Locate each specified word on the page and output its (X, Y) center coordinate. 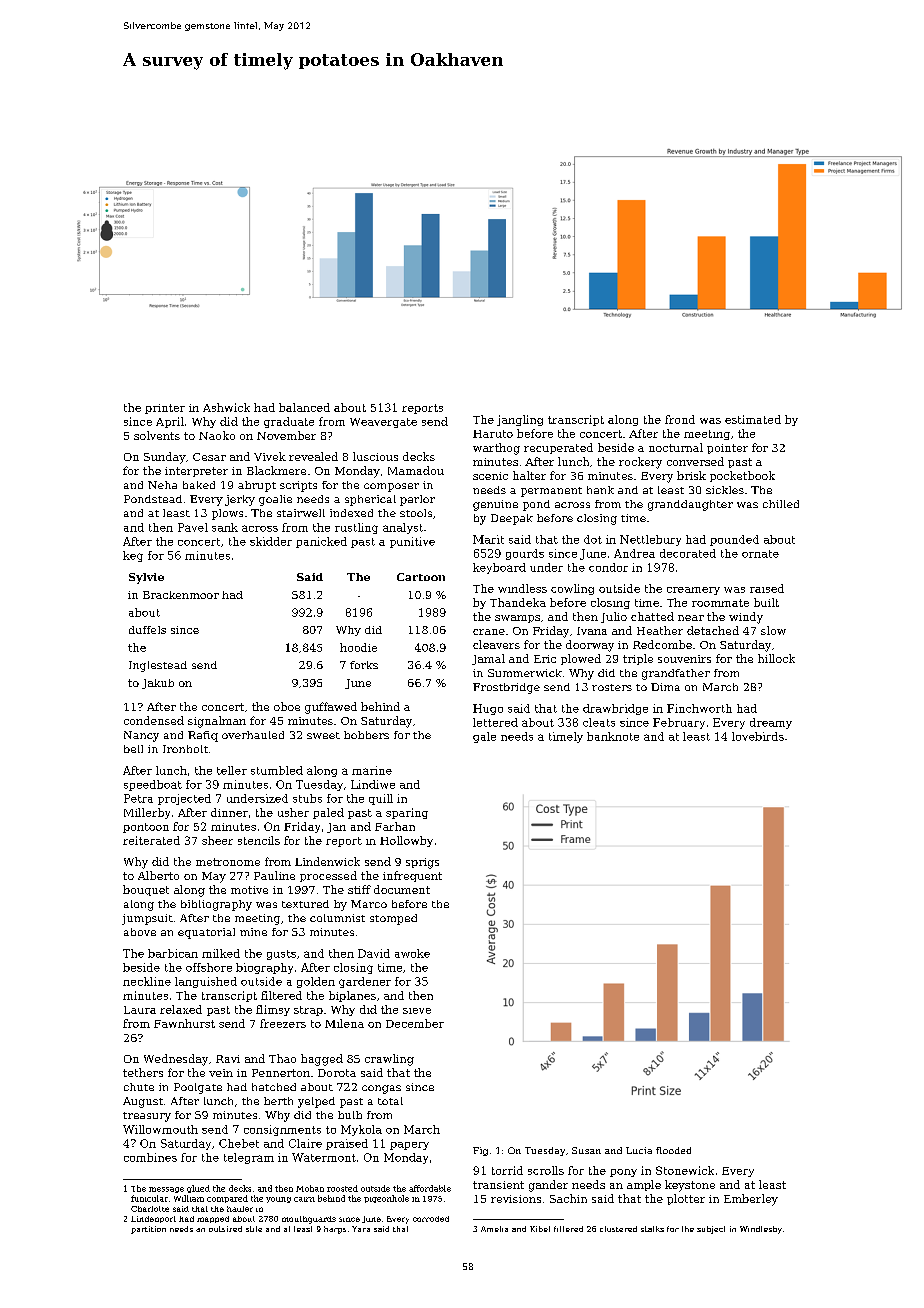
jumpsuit (147, 919)
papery (409, 1146)
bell (133, 749)
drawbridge (615, 709)
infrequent (412, 876)
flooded (673, 1150)
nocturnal (676, 447)
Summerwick (525, 673)
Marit (488, 539)
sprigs (422, 863)
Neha (162, 485)
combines (150, 1157)
